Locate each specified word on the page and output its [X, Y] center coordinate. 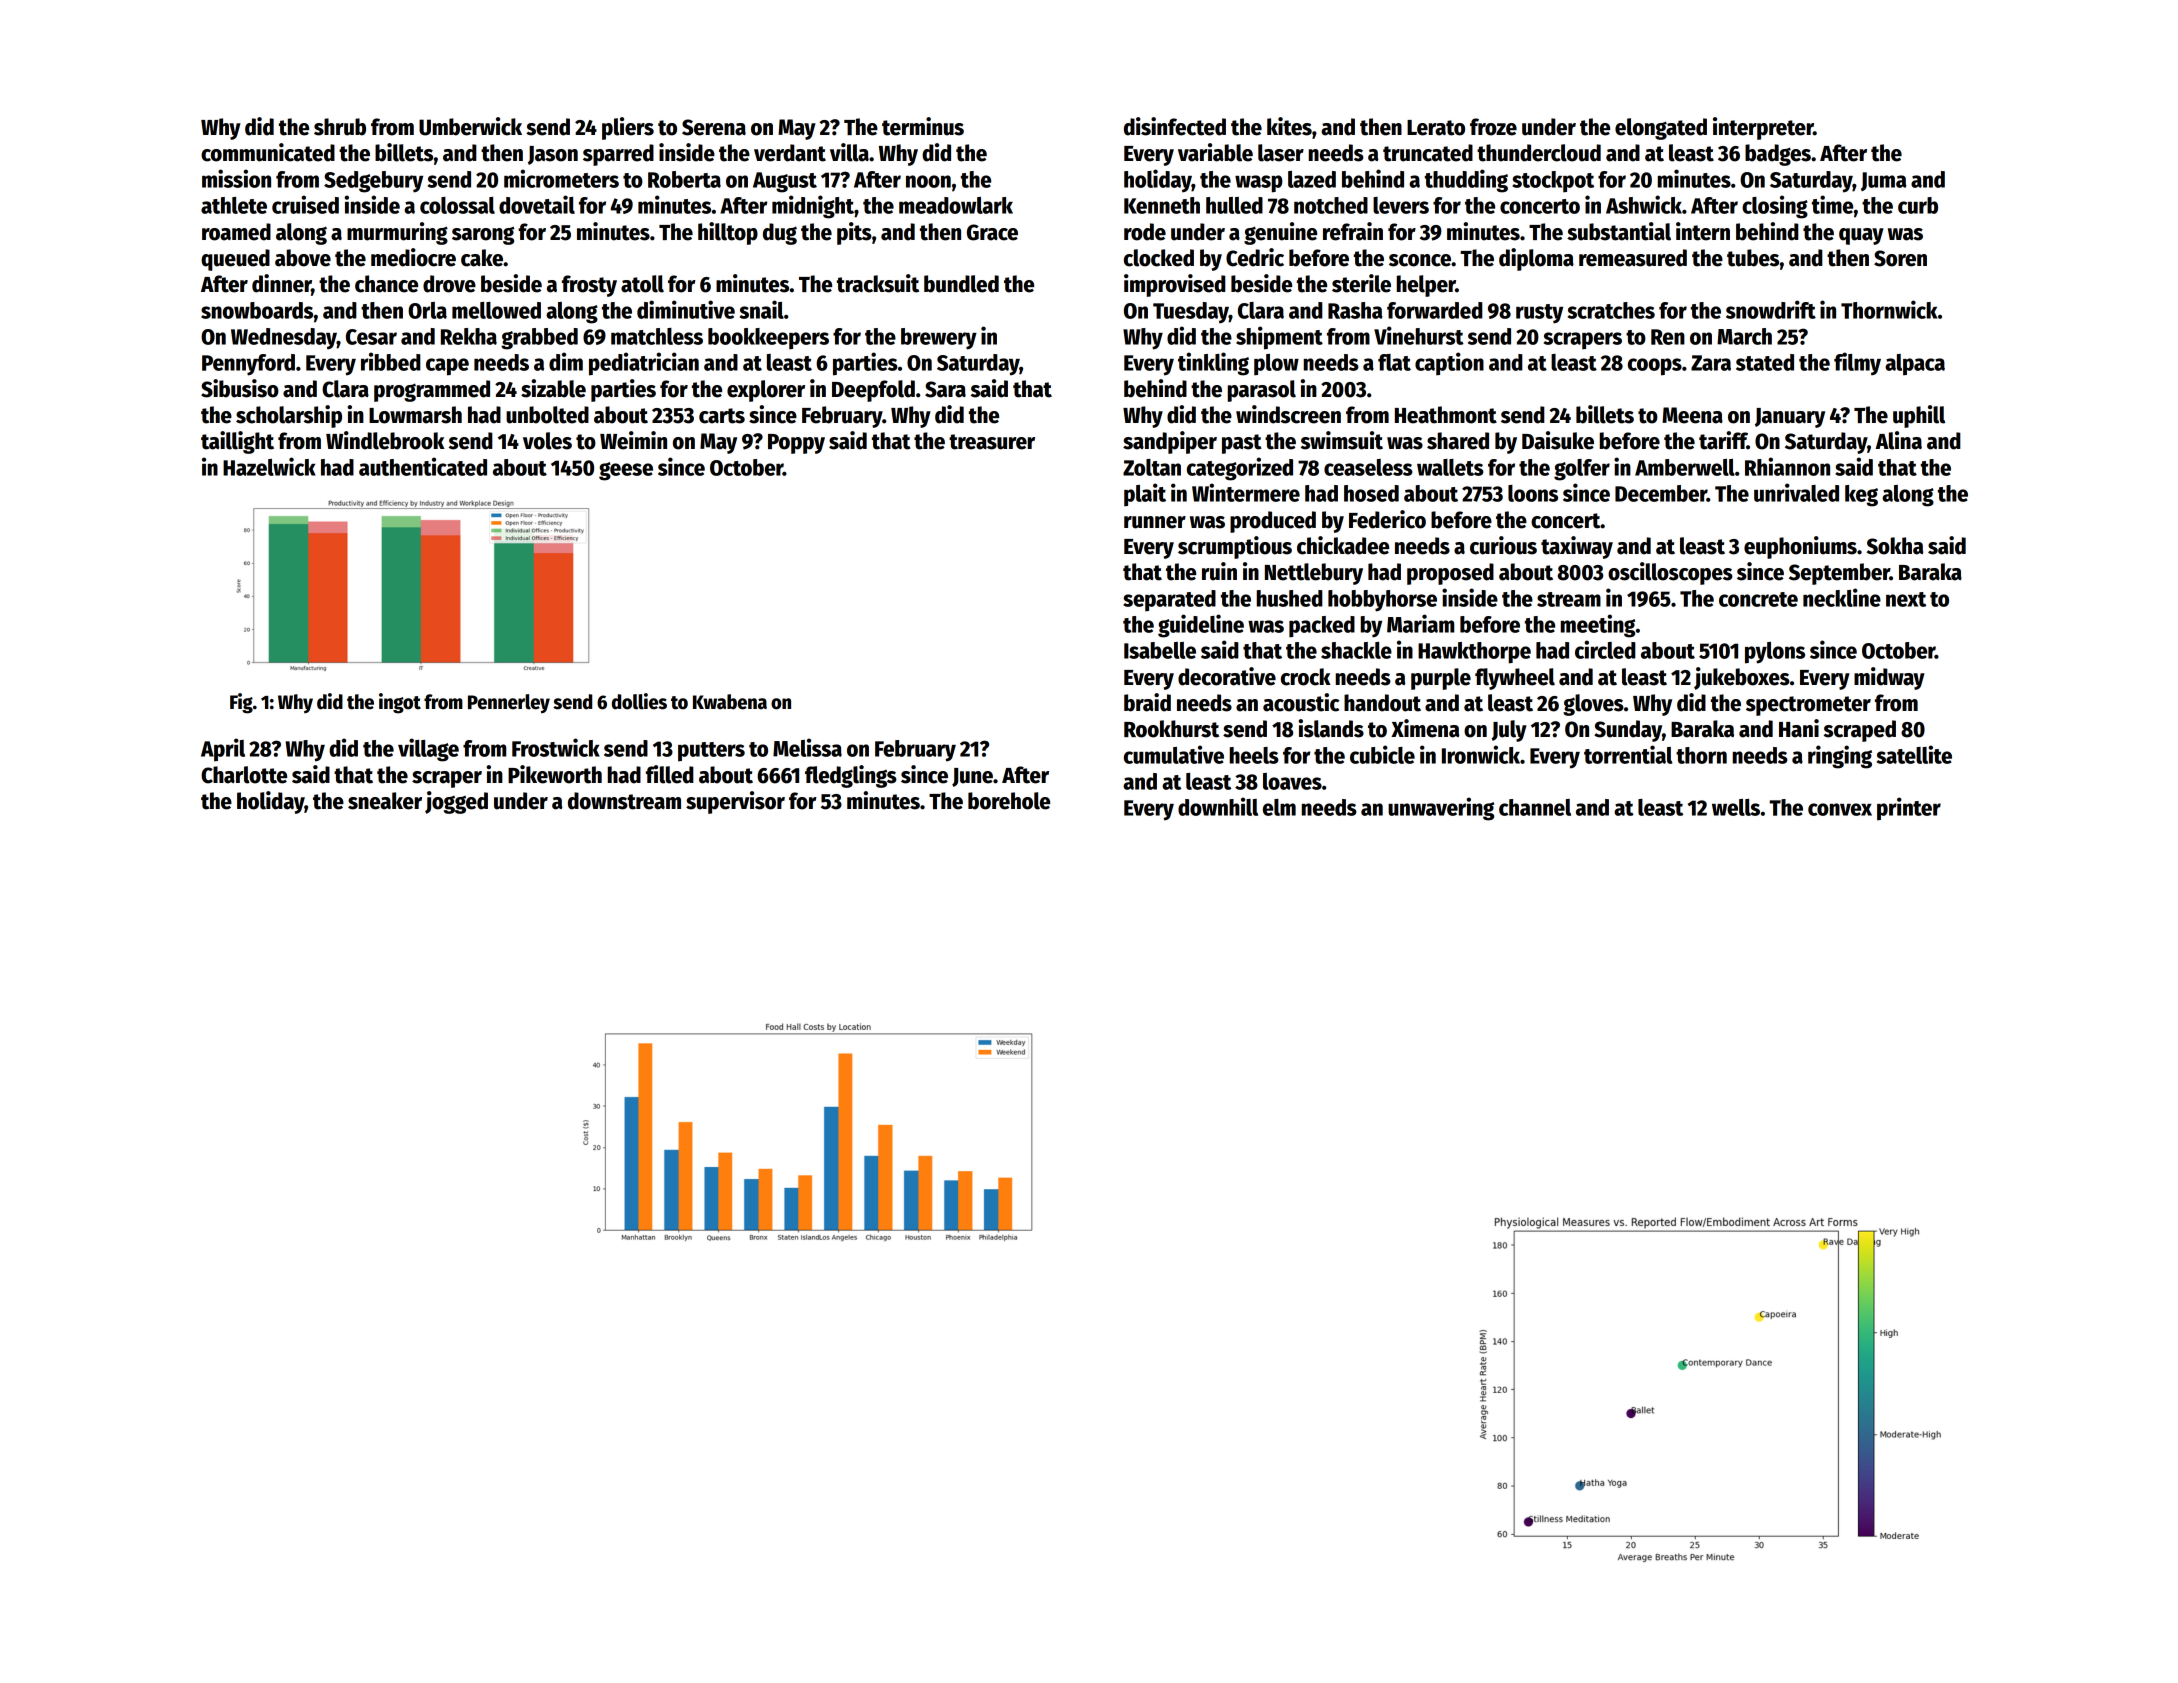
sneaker [385, 801]
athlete [234, 205]
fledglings [851, 776]
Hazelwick [269, 466]
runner [1155, 522]
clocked [1159, 258]
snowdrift [1771, 309]
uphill [1919, 416]
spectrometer [1808, 706]
